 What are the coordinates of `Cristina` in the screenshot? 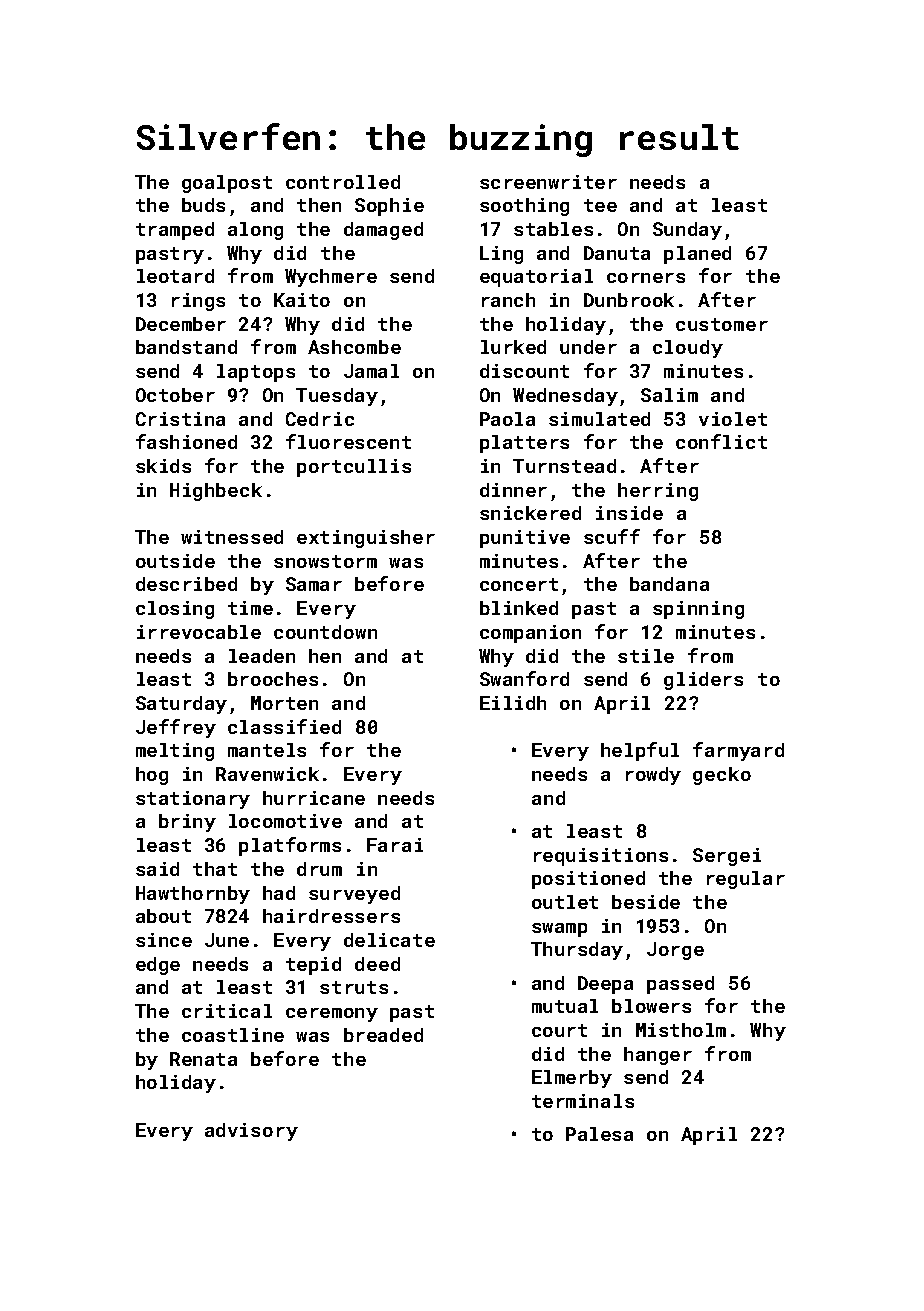 It's located at (180, 419).
